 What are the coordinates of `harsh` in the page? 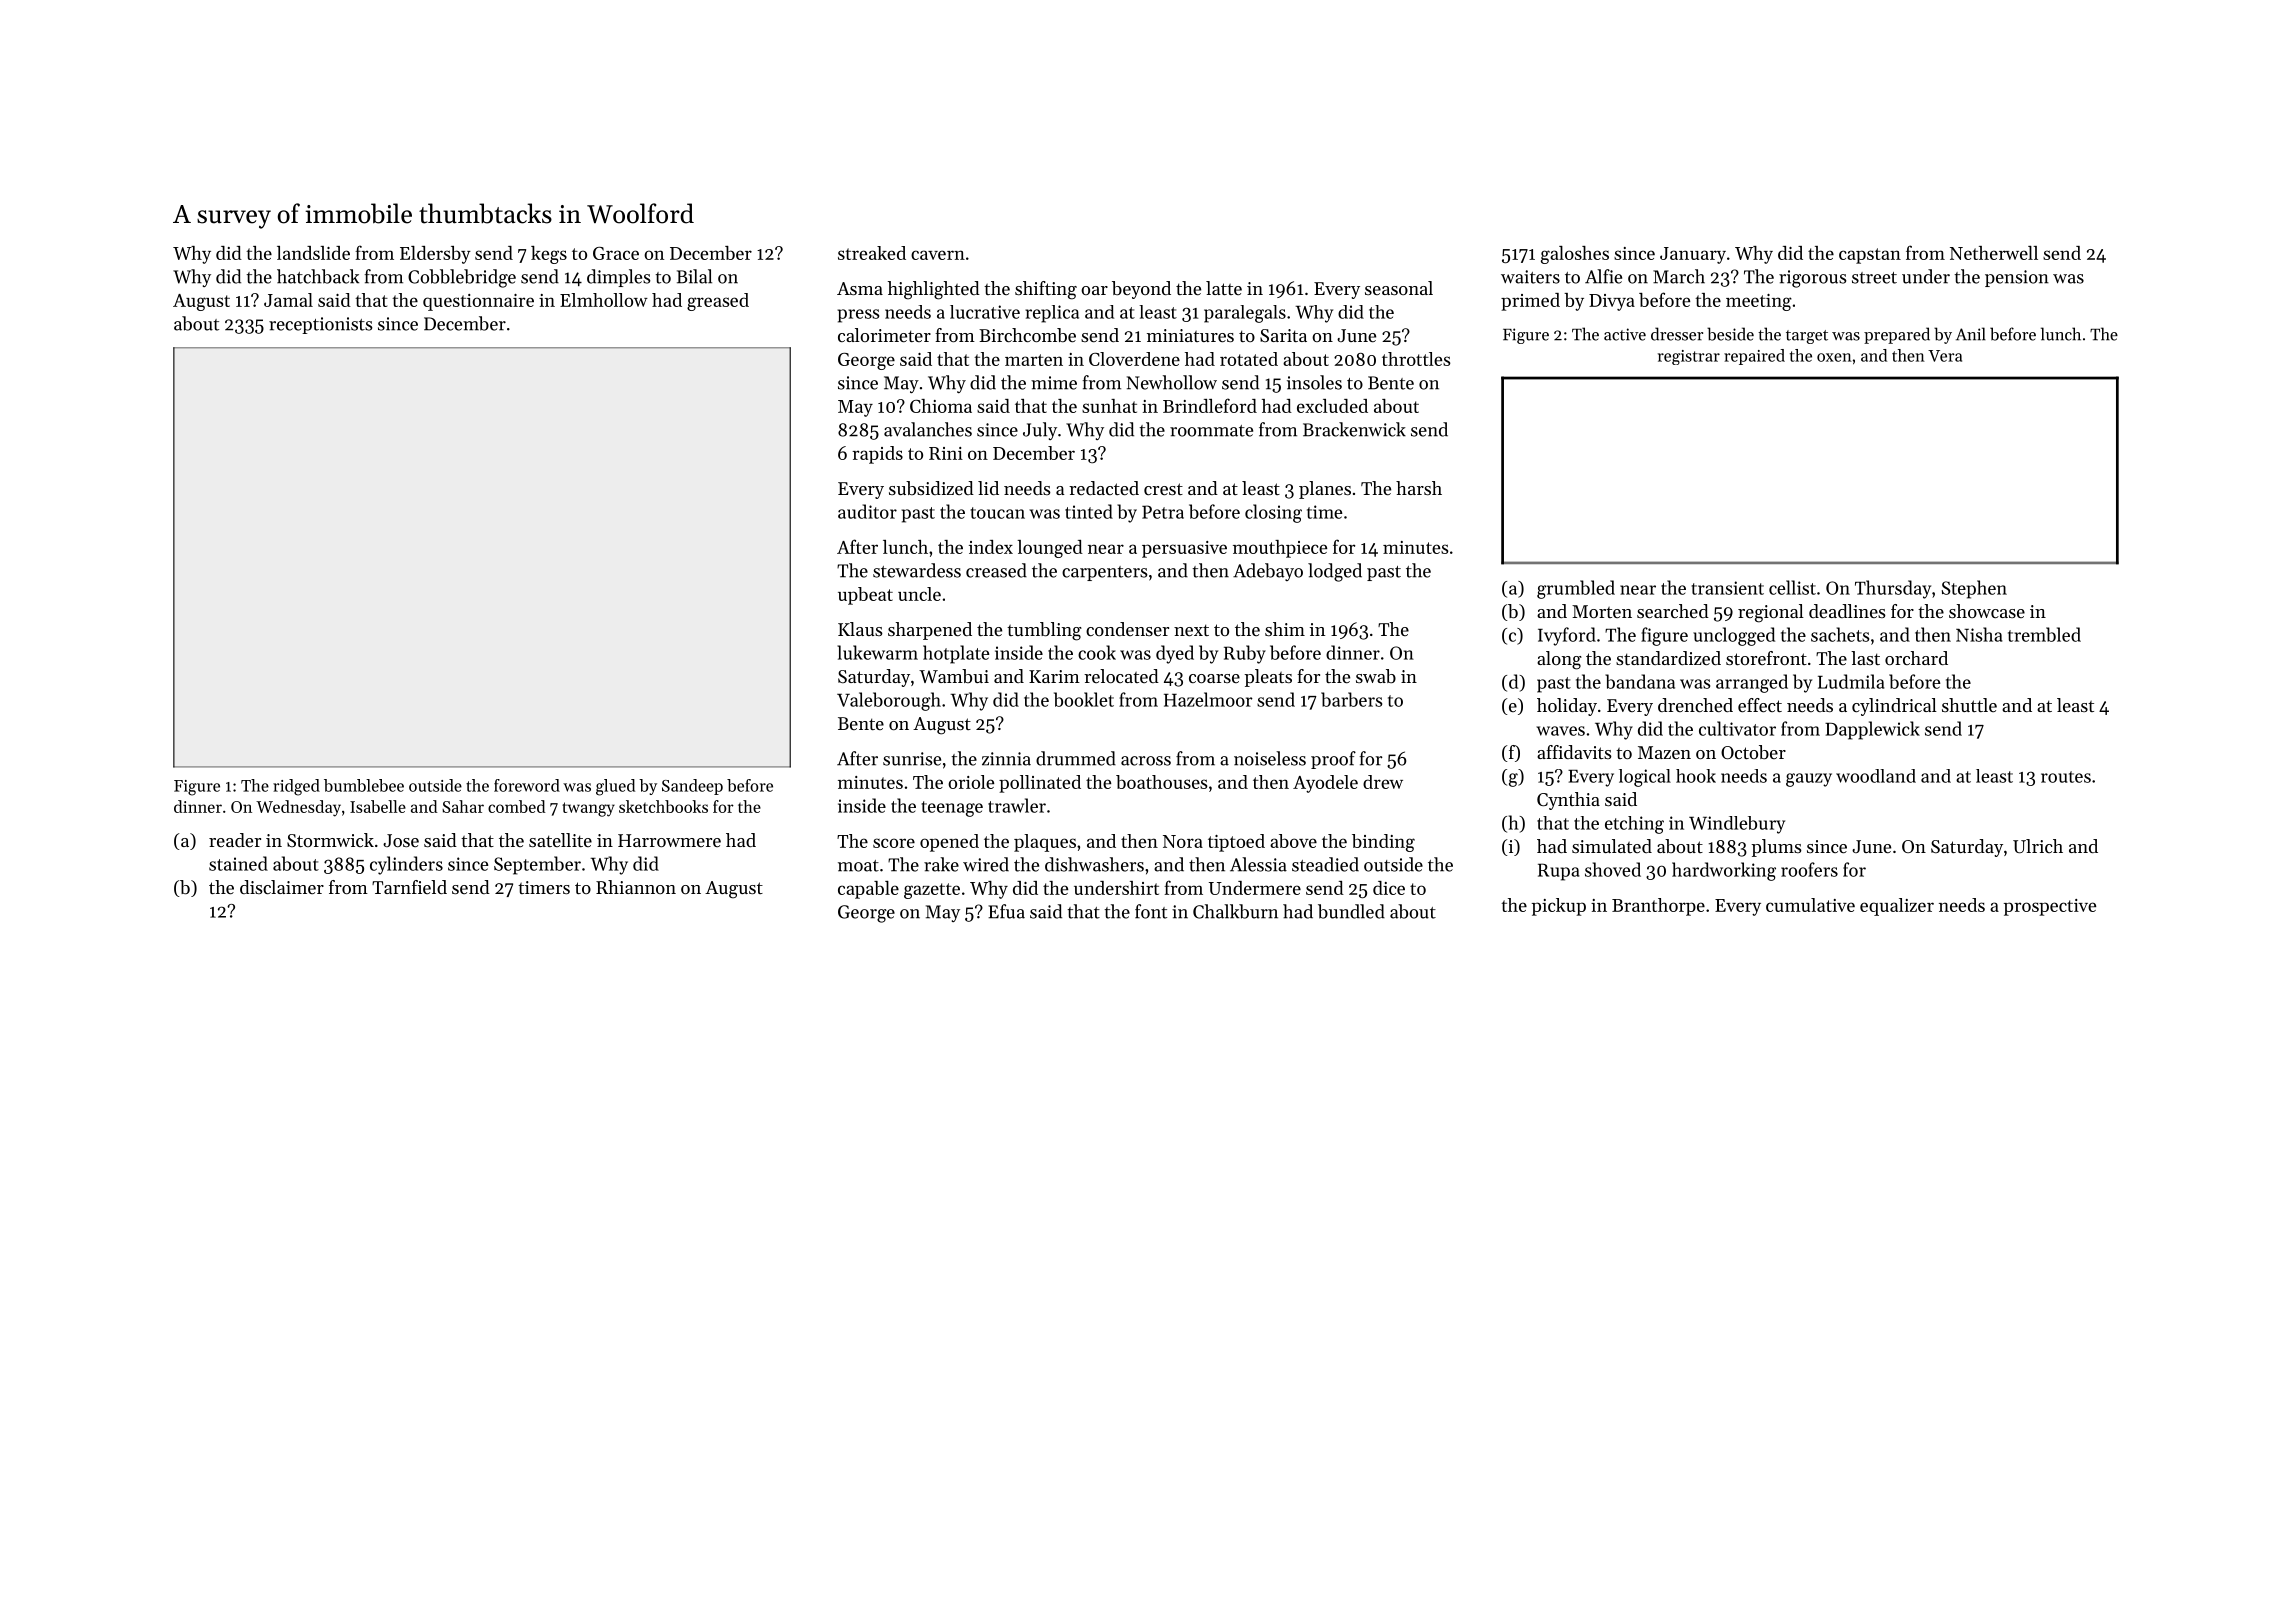 It's located at (1419, 488).
